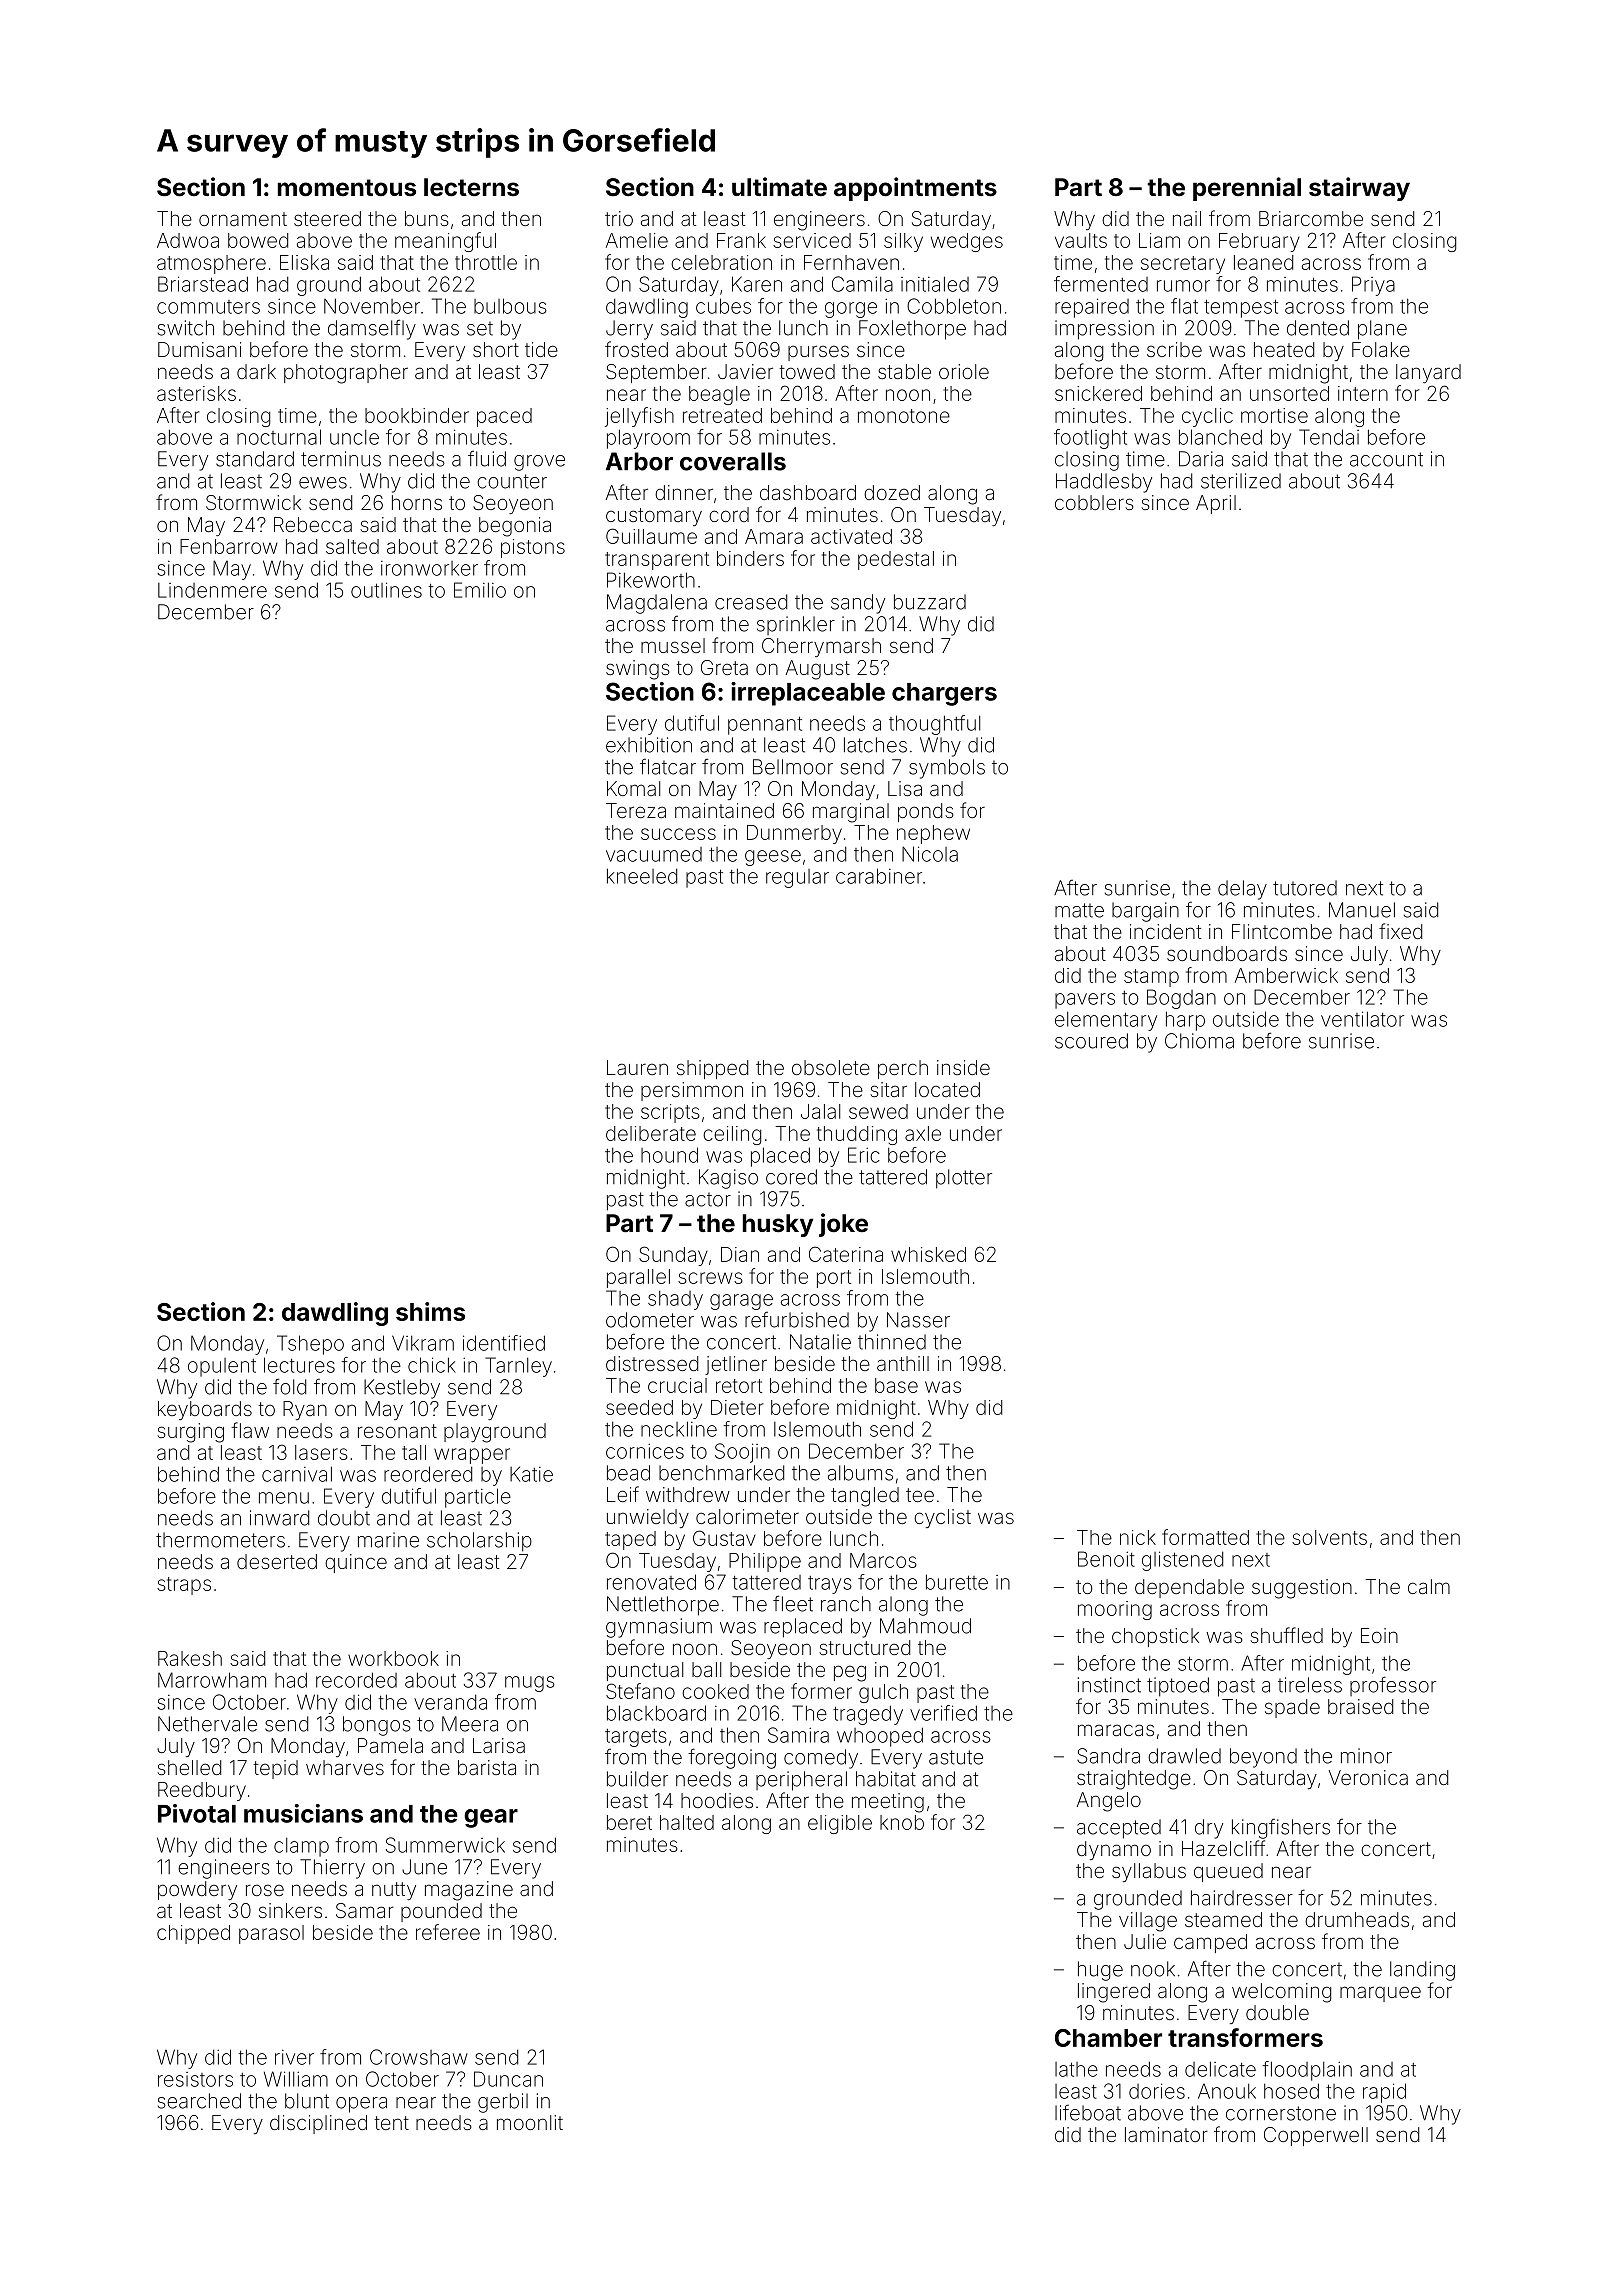 This screenshot has width=1620, height=2292. Describe the element at coordinates (530, 2122) in the screenshot. I see `moonlit` at that location.
